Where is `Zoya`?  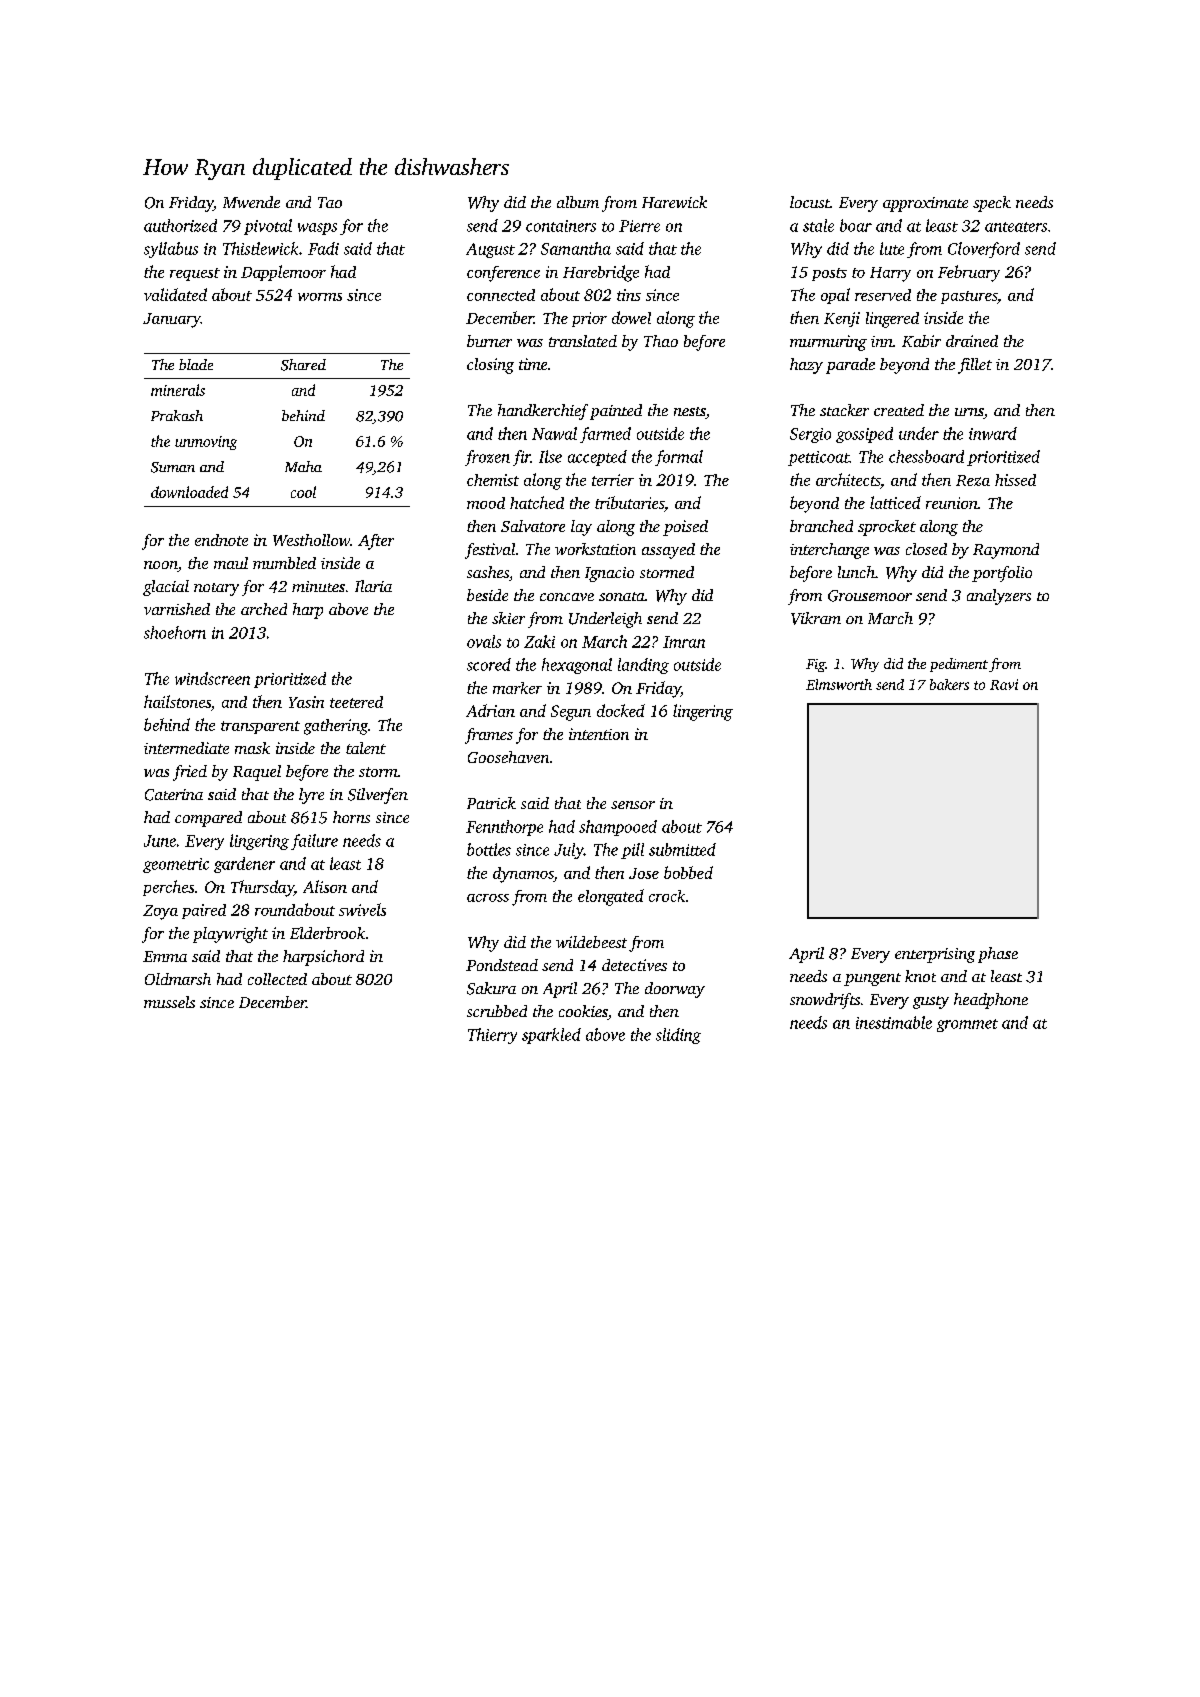 Zoya is located at coordinates (160, 912).
